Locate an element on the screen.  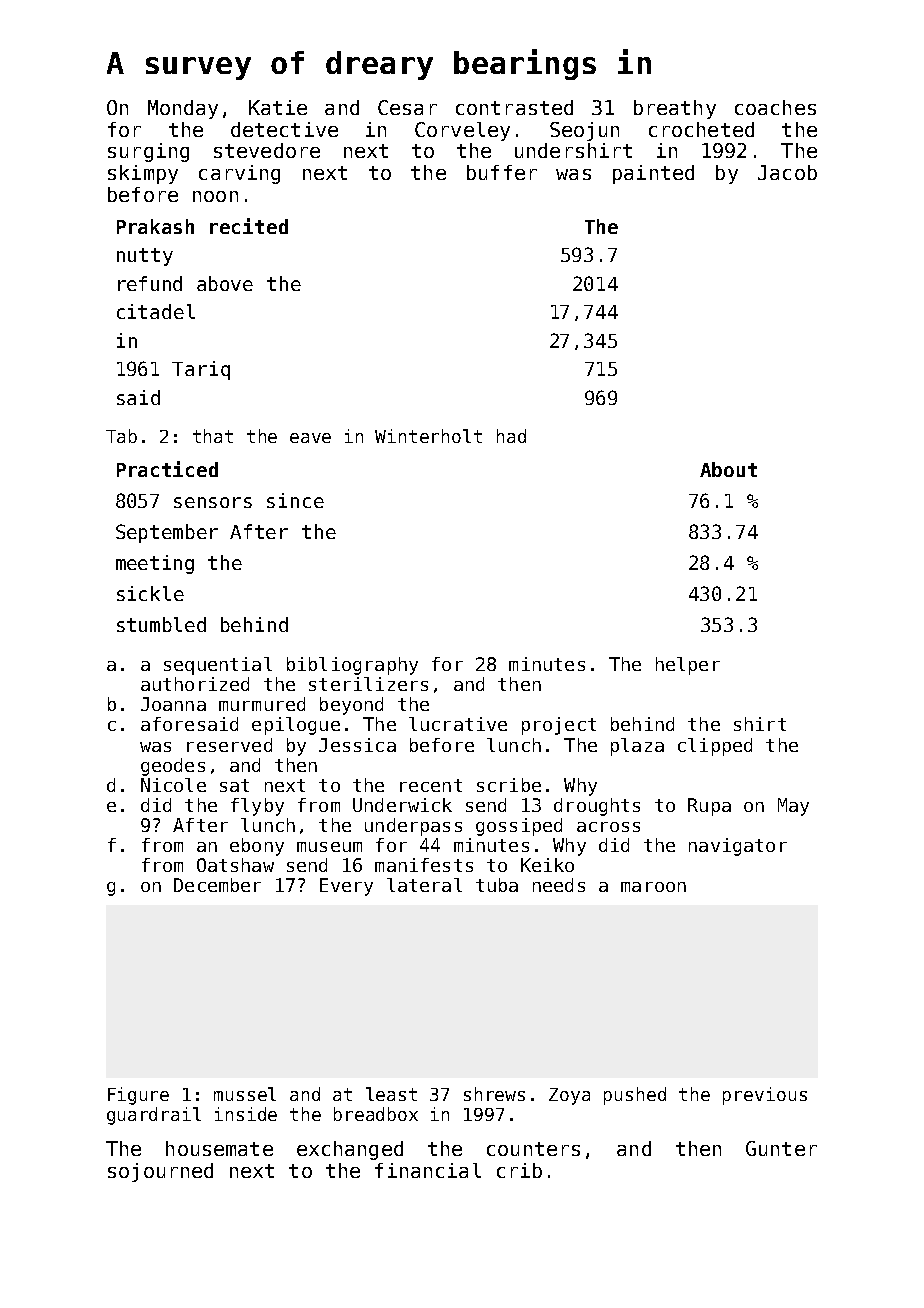
clipped is located at coordinates (715, 747).
